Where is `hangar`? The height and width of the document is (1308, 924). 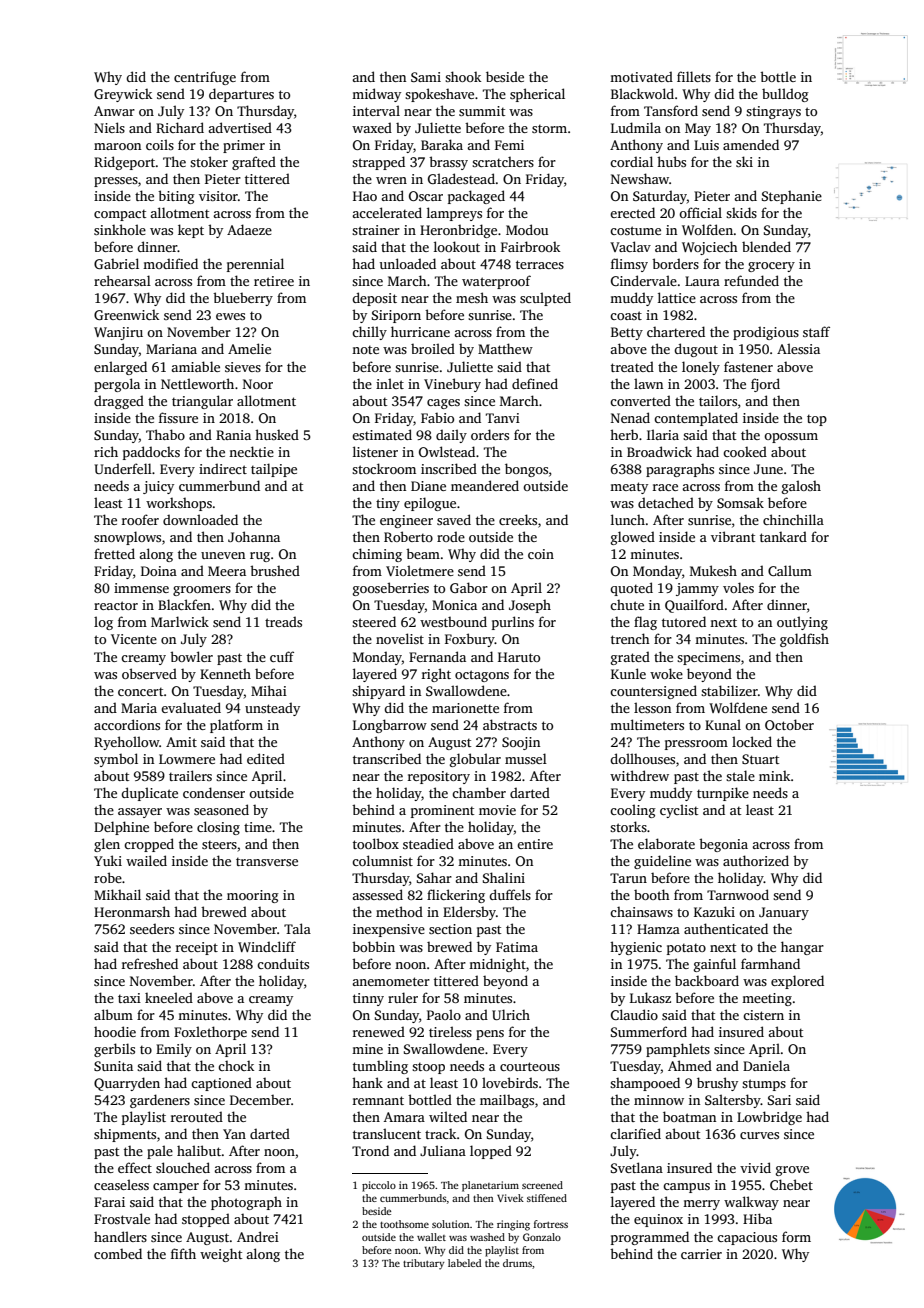 hangar is located at coordinates (802, 948).
